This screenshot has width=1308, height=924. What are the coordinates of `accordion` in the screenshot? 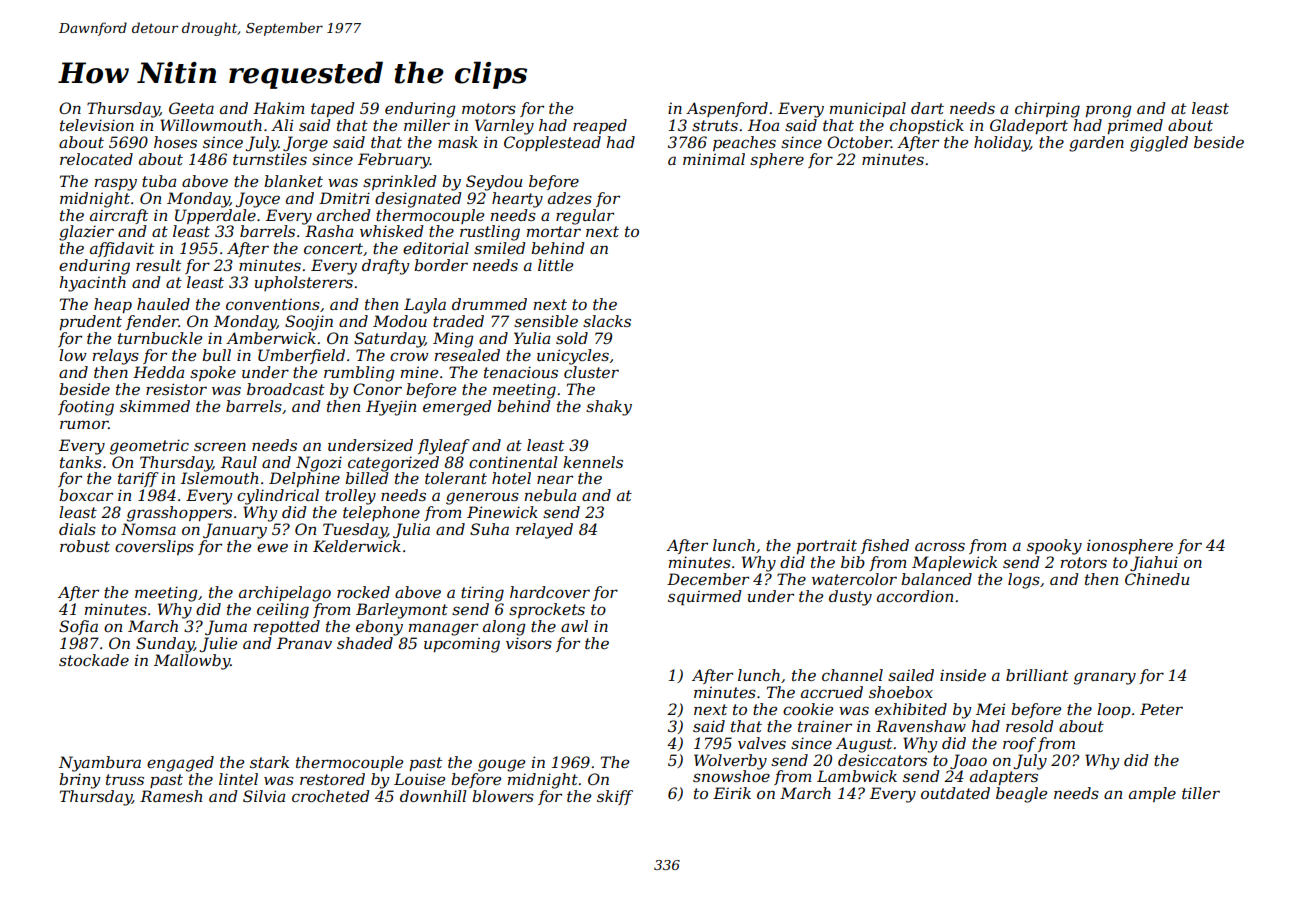 It's located at (915, 596).
